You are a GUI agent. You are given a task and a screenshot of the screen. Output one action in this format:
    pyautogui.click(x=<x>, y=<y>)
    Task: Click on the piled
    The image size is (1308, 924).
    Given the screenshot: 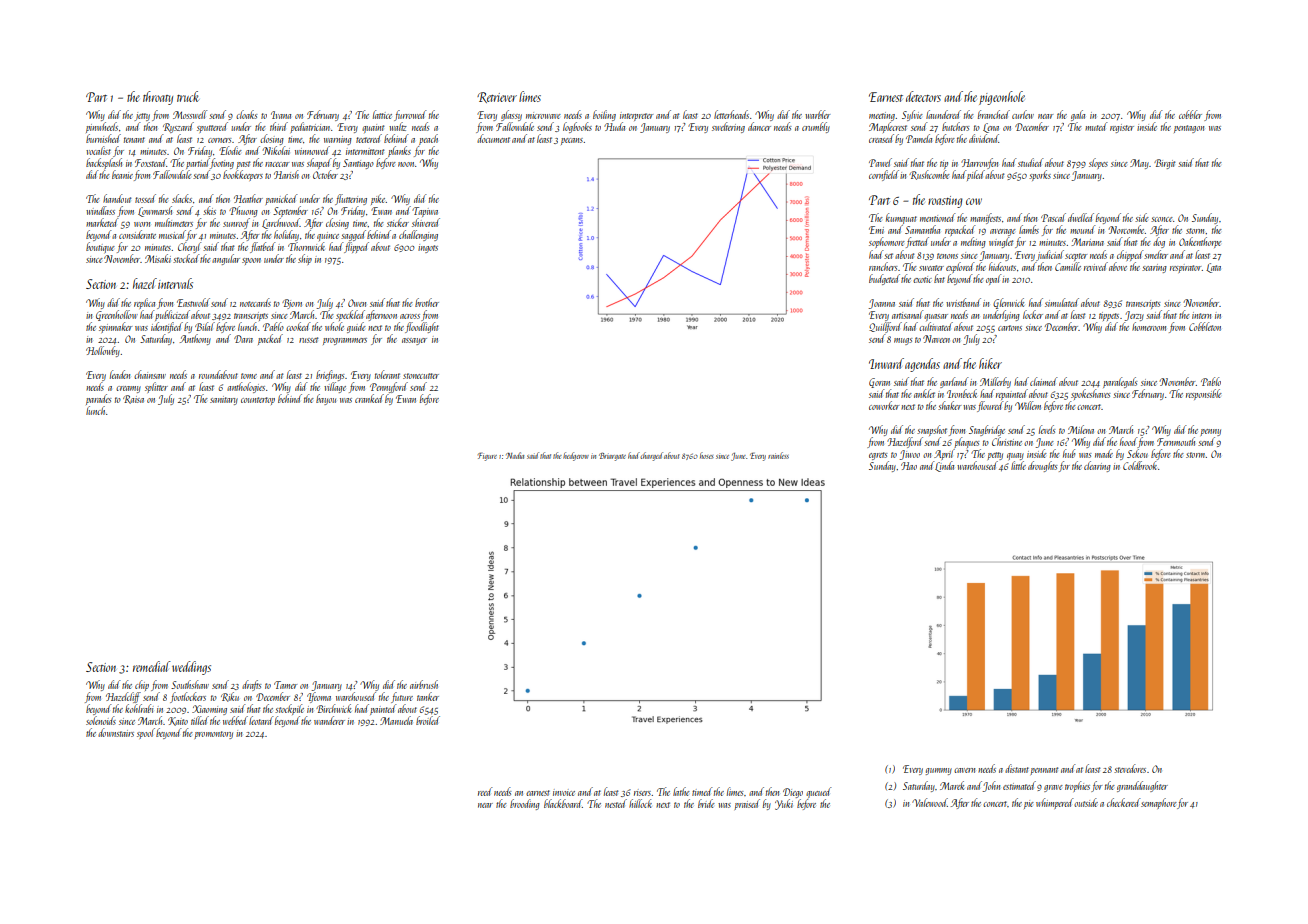 What is the action you would take?
    pyautogui.click(x=976, y=175)
